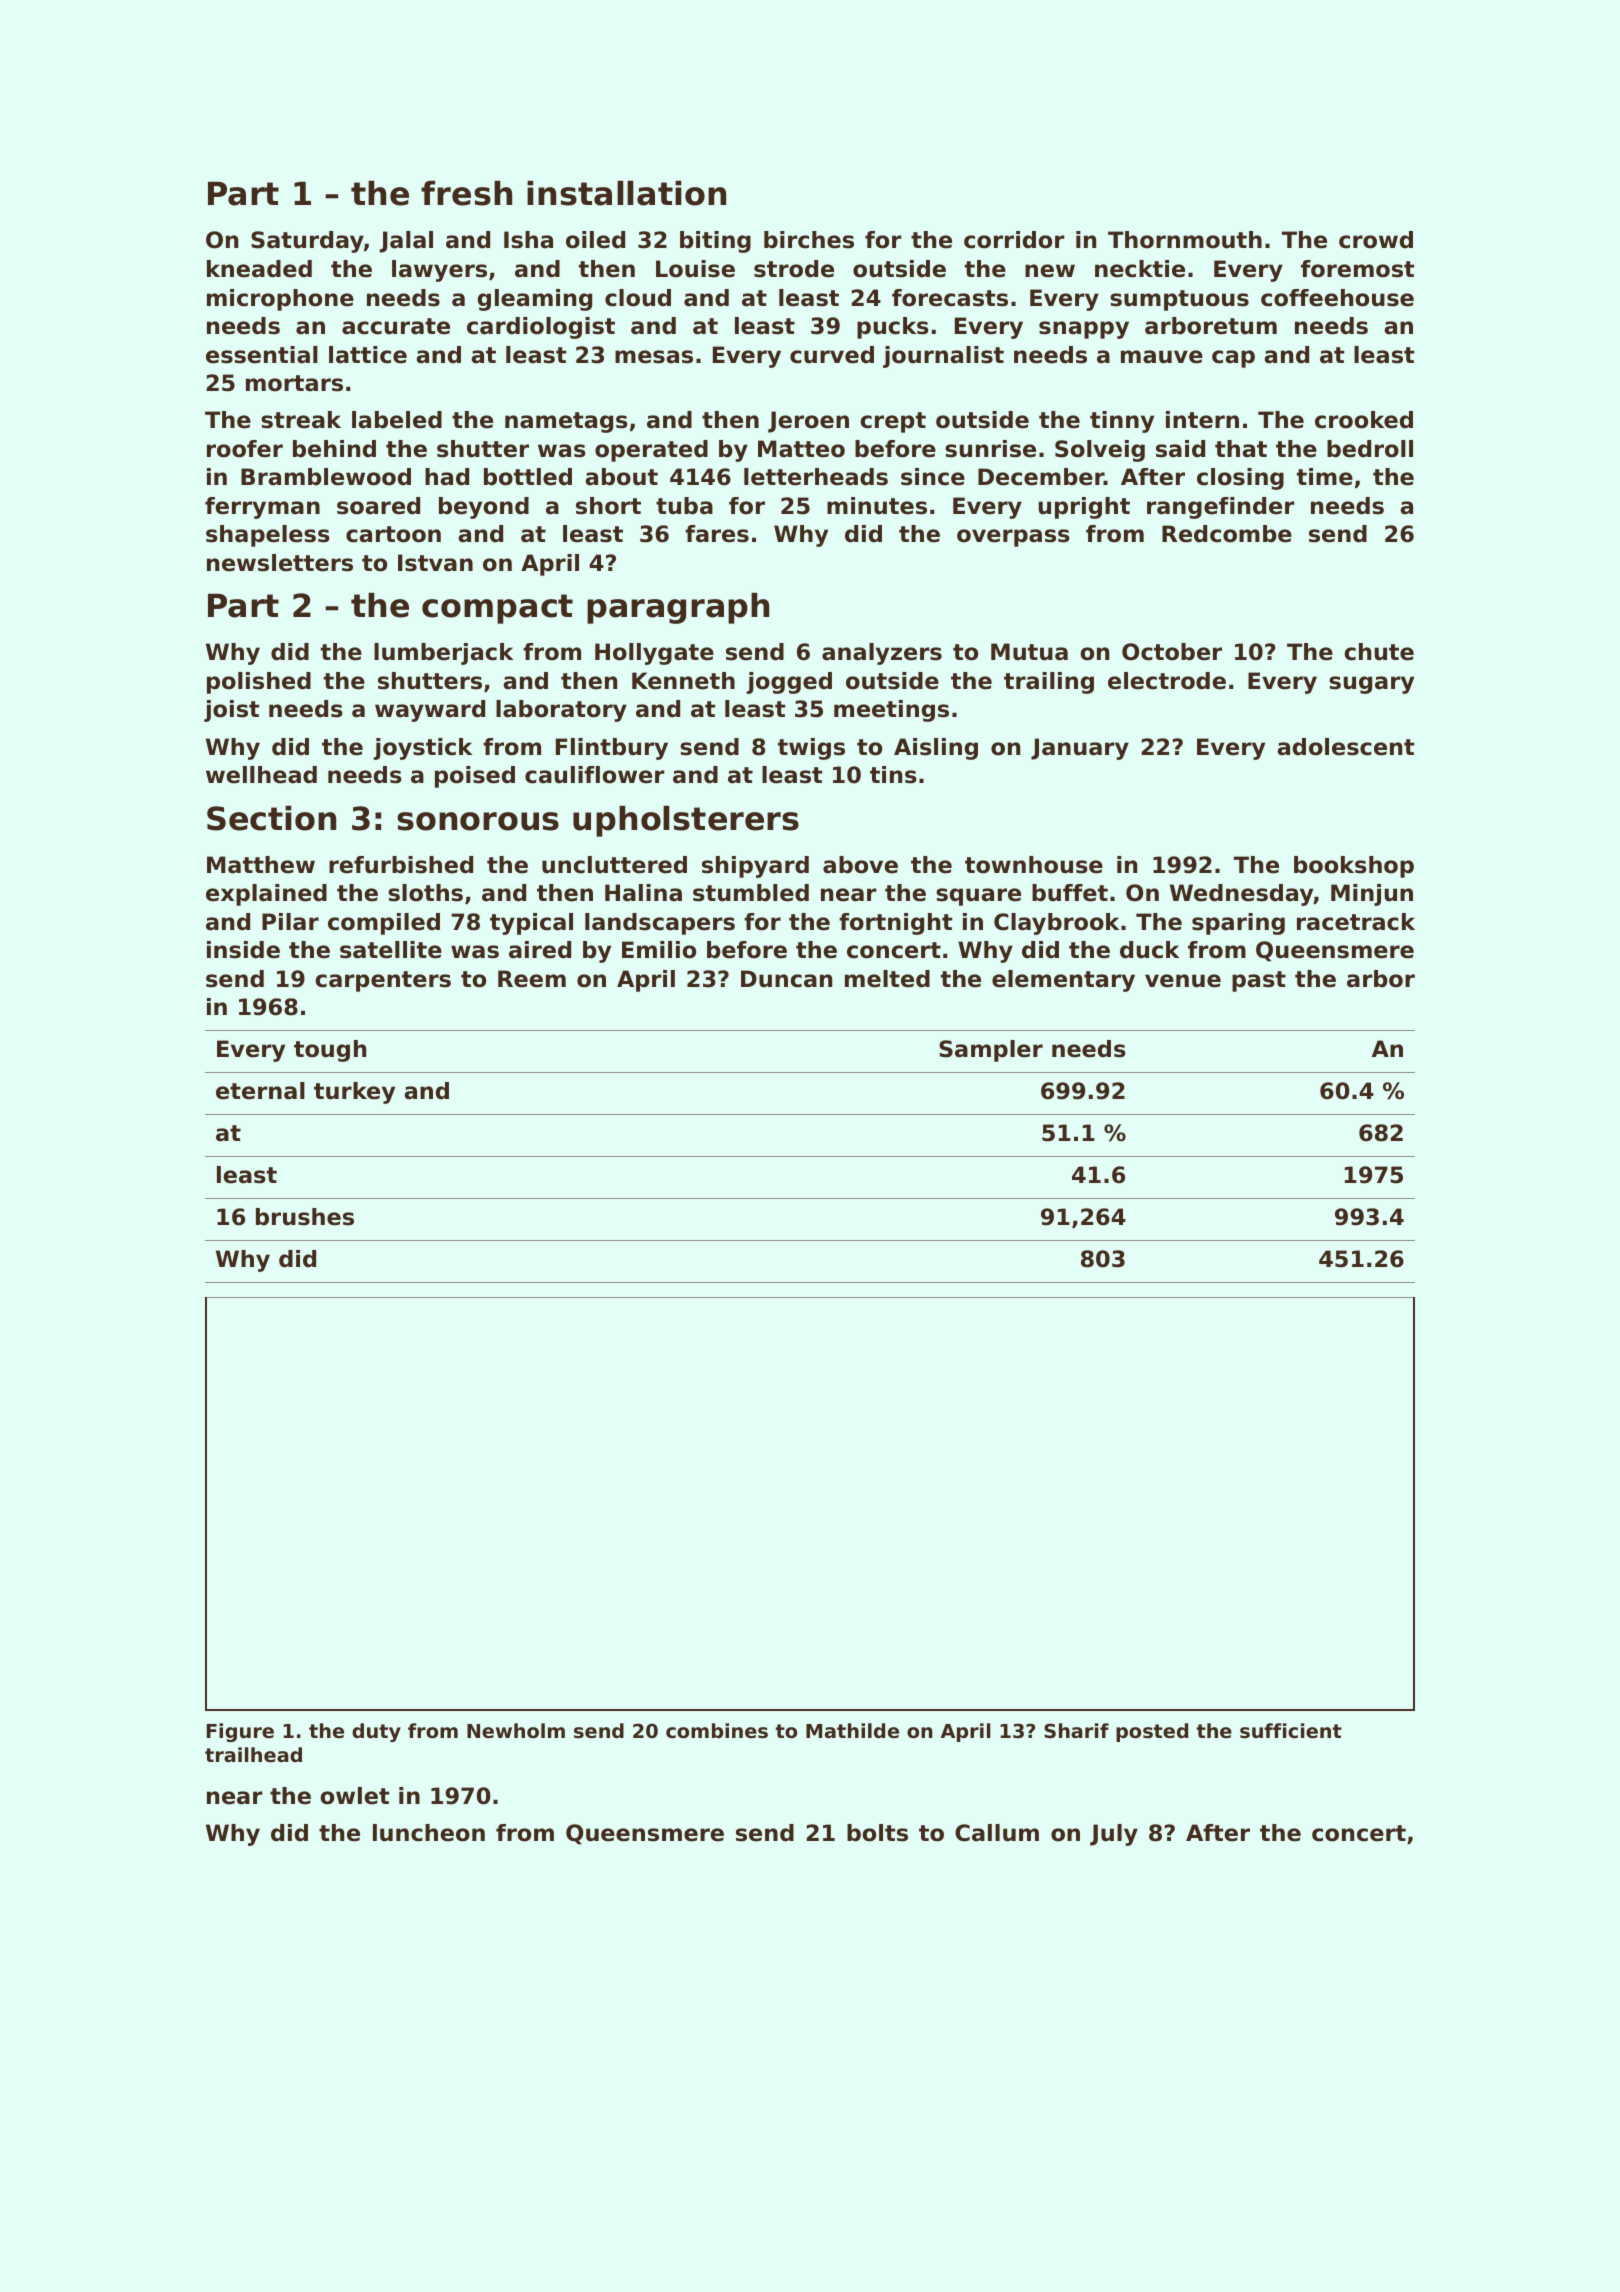 The image size is (1620, 2292). I want to click on Emilio, so click(659, 950).
